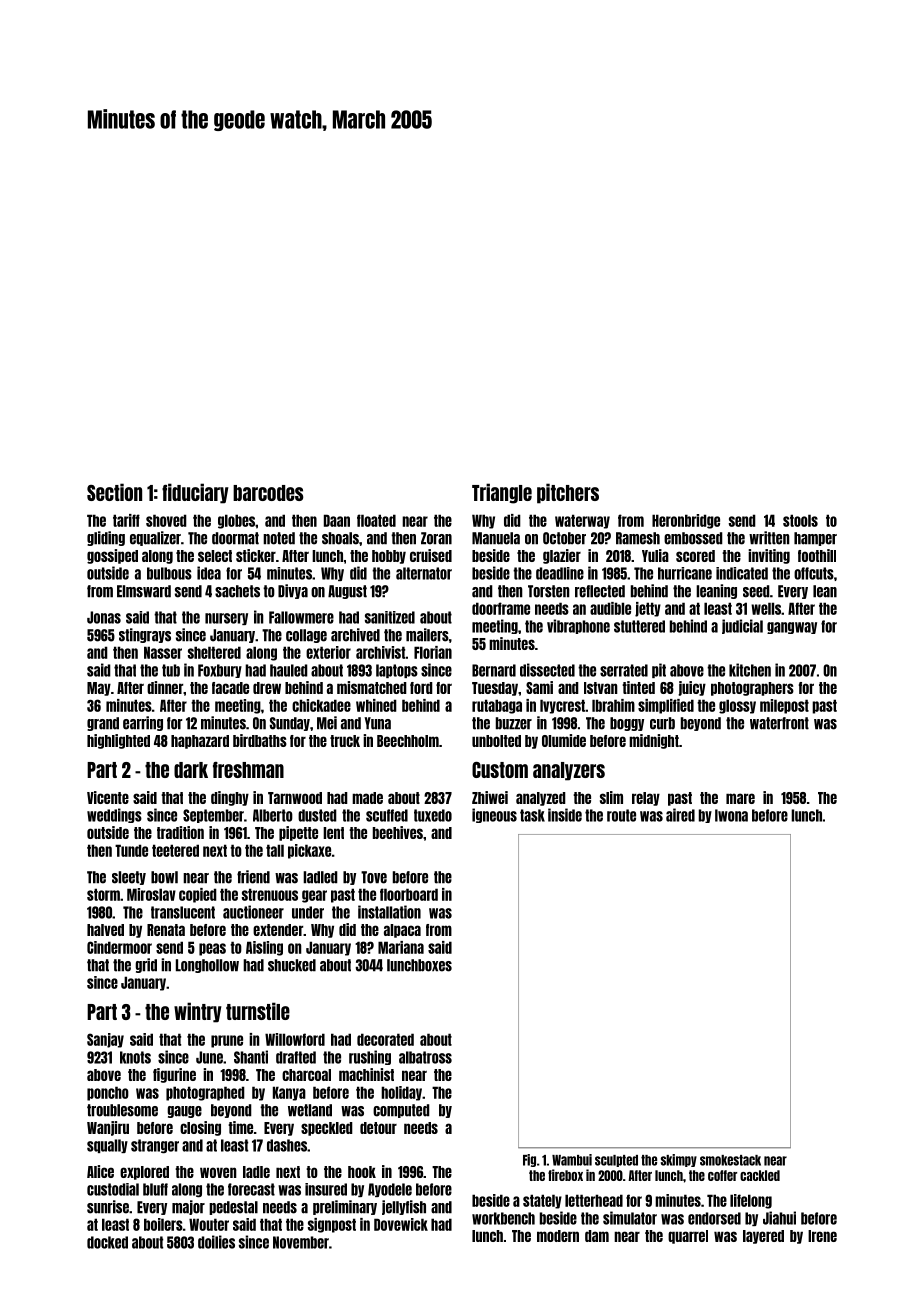  I want to click on Section, so click(114, 492).
